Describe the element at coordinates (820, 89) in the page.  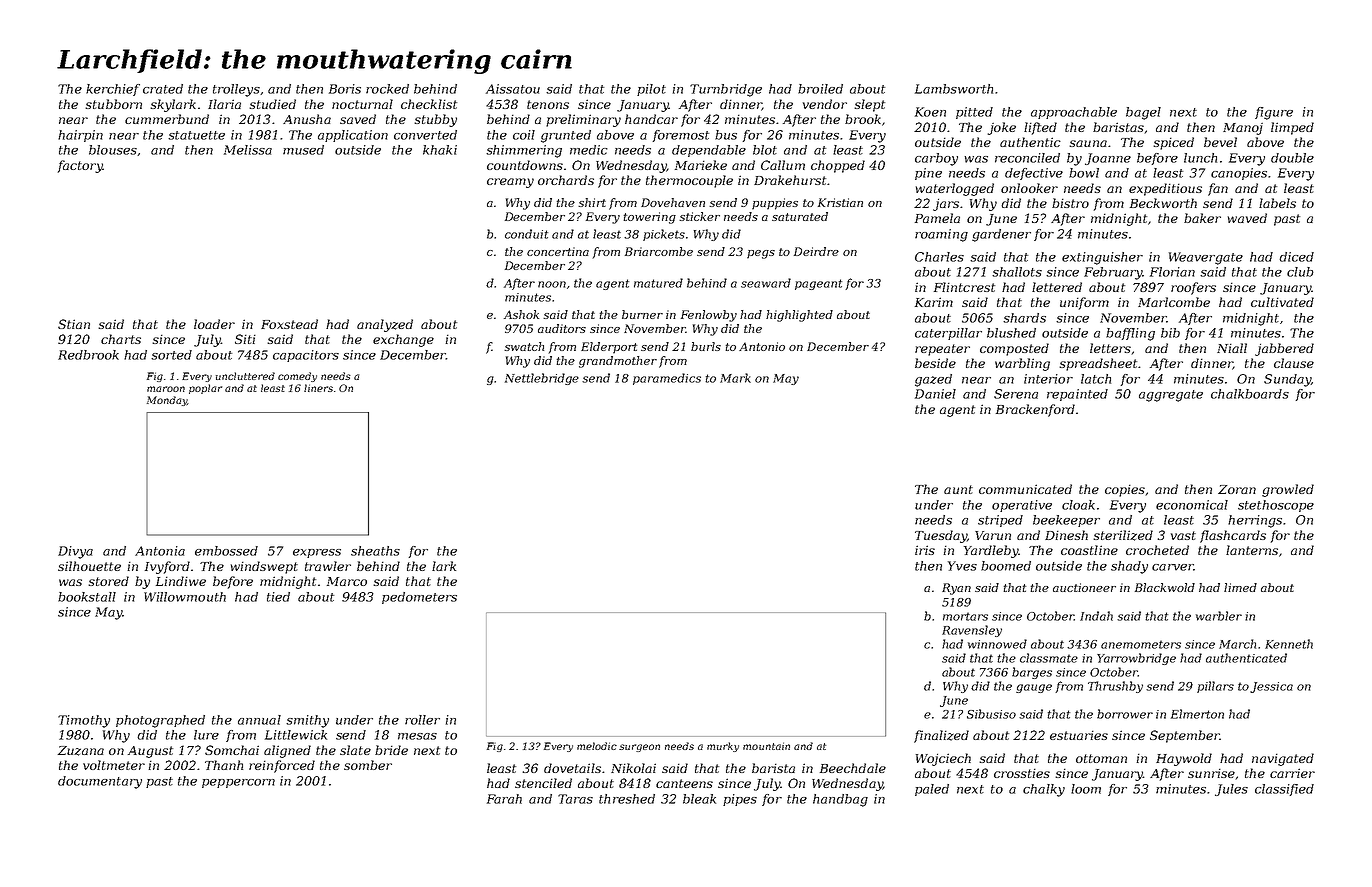
I see `broiled` at that location.
